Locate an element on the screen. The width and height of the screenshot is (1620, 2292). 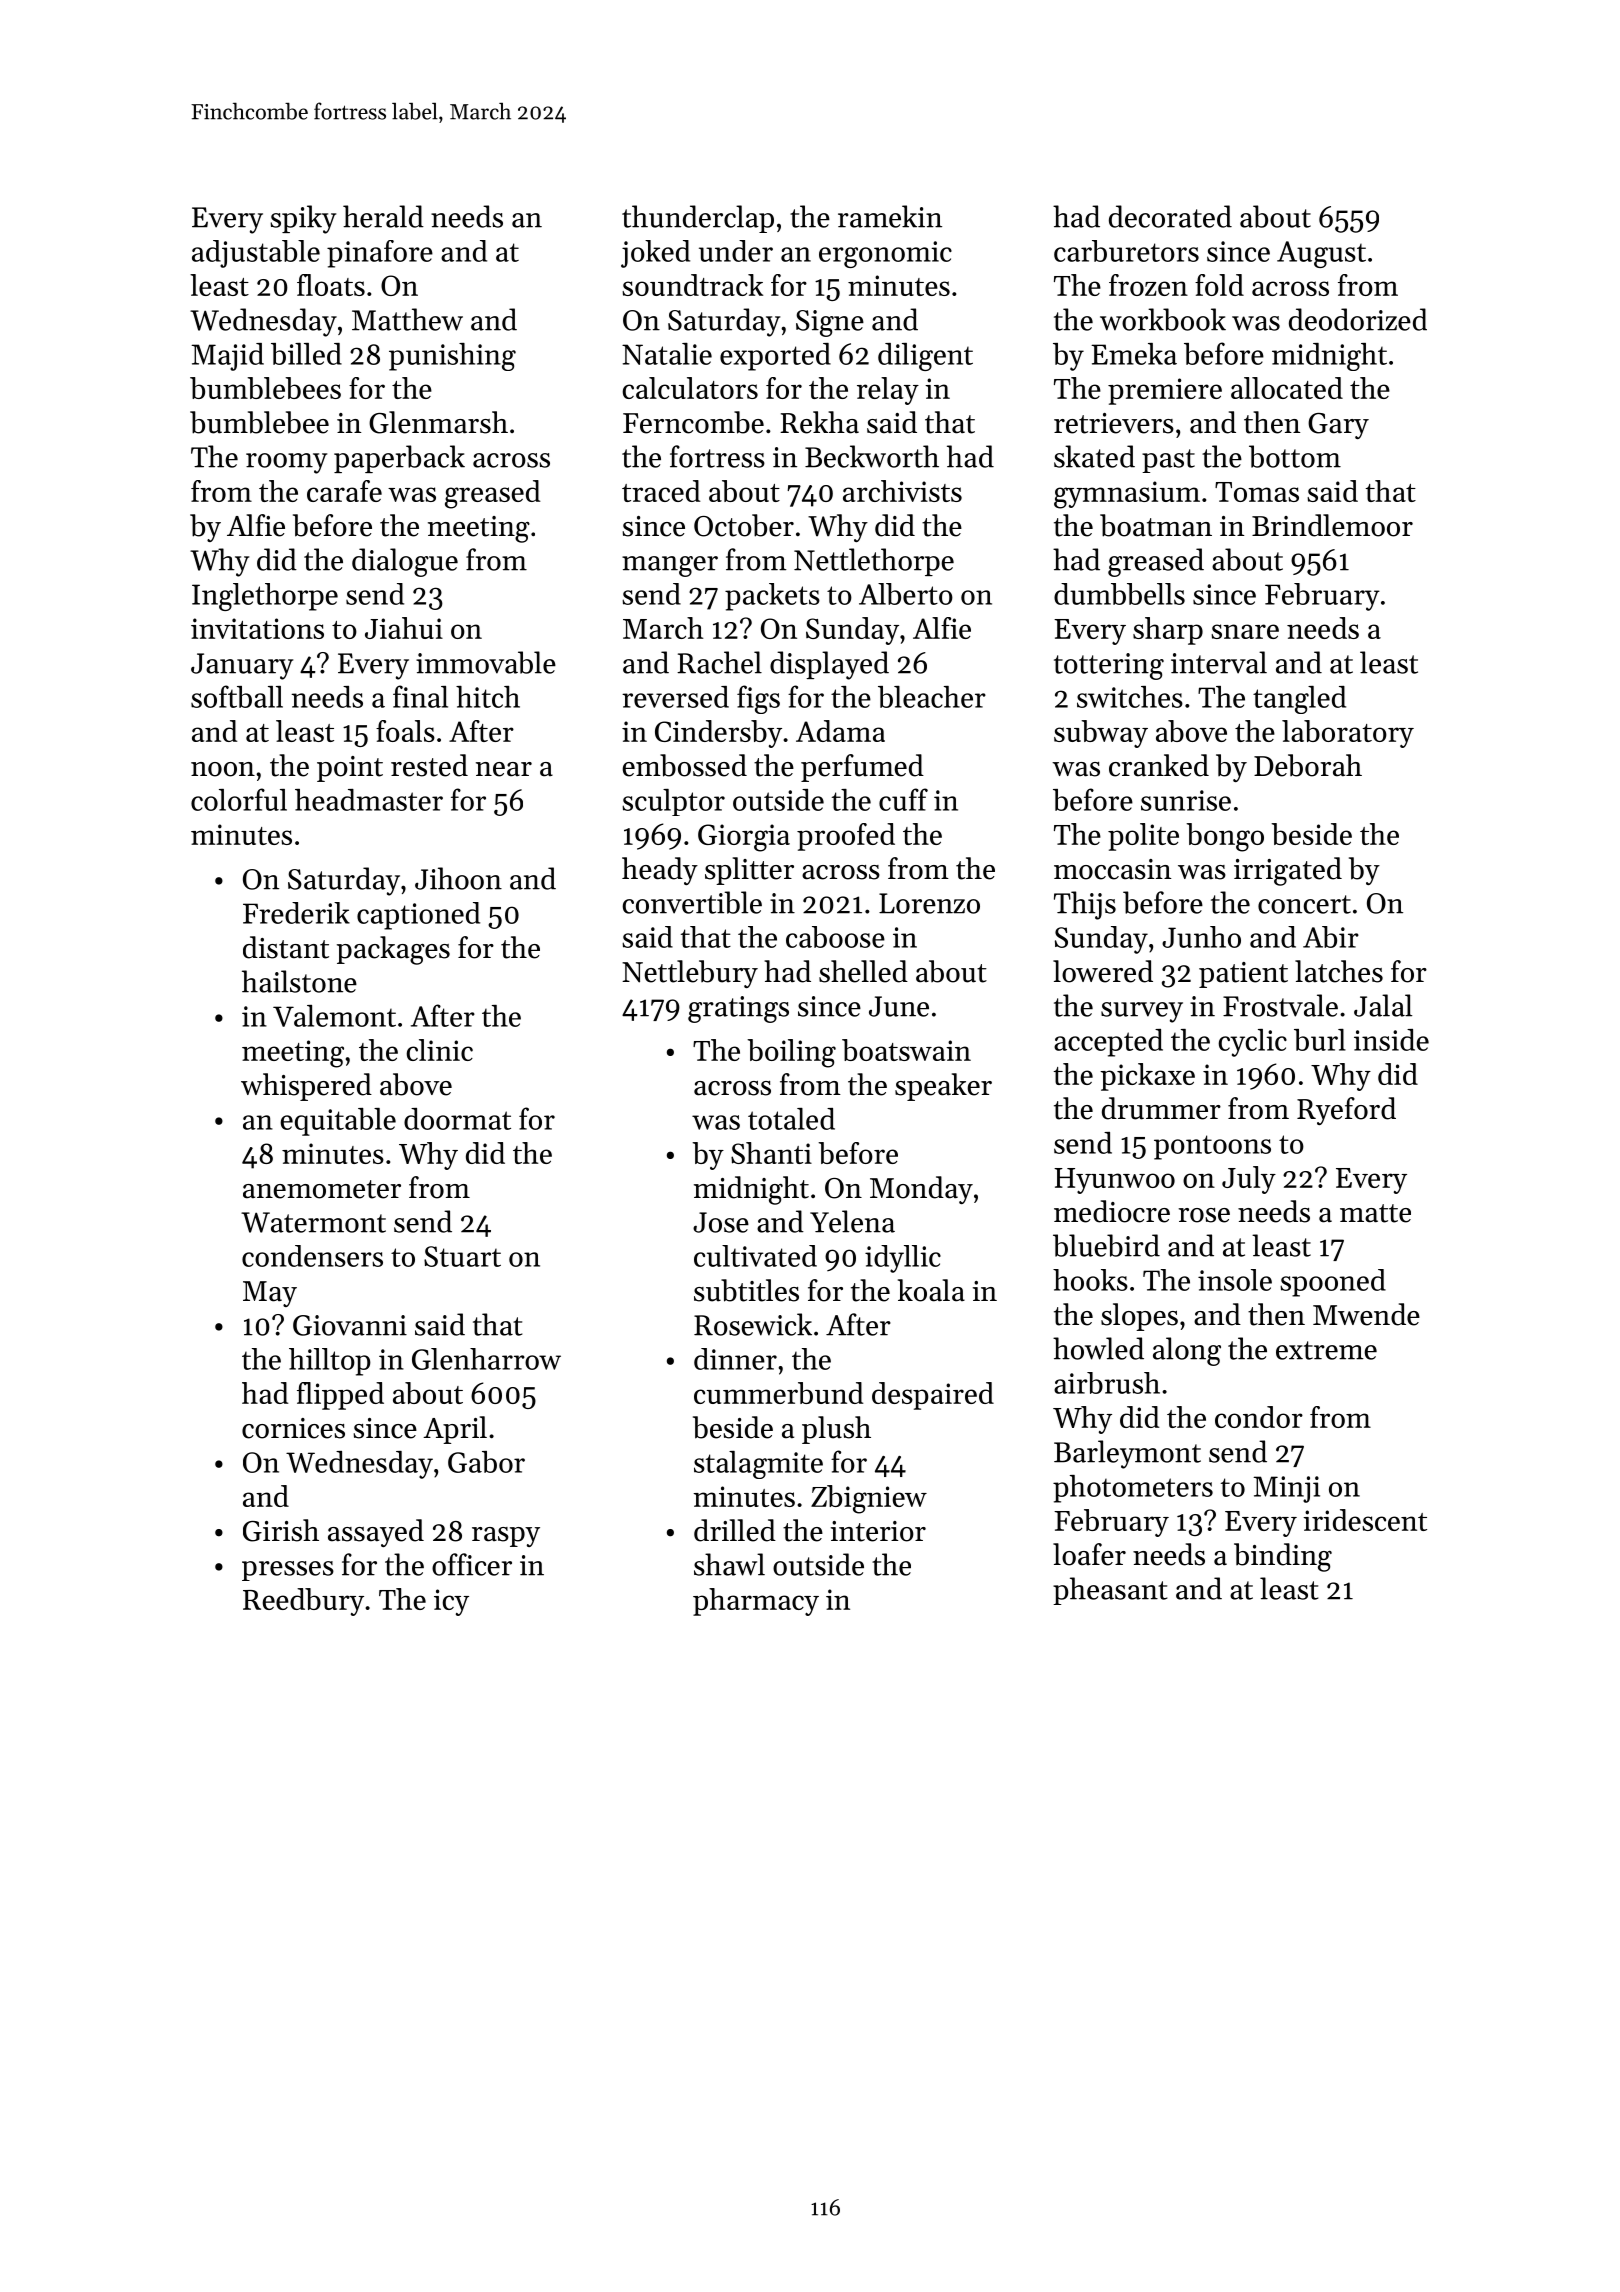
Watermont is located at coordinates (313, 1222).
